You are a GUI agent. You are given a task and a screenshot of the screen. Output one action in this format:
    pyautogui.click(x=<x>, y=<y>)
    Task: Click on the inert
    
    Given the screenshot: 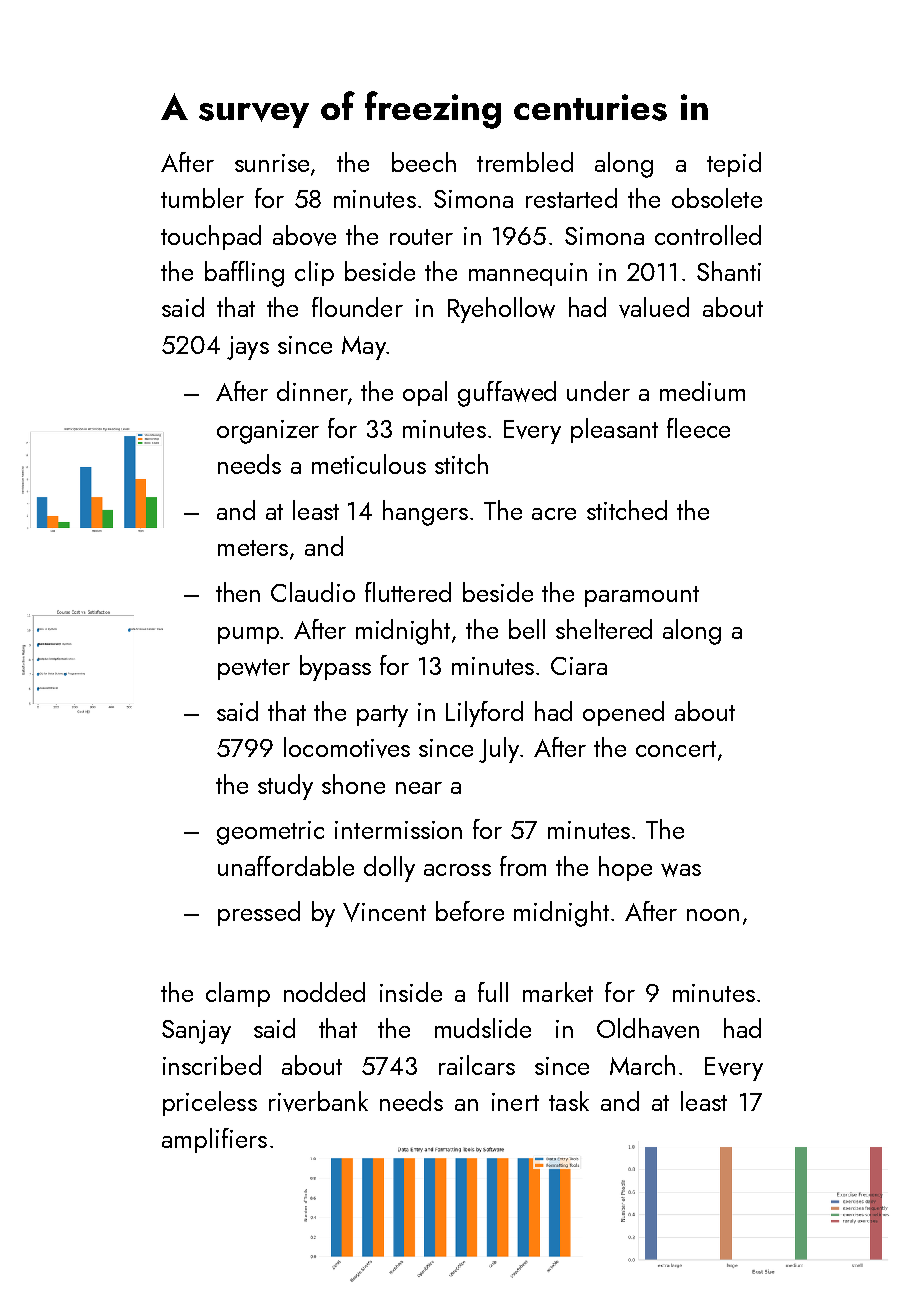 What is the action you would take?
    pyautogui.click(x=515, y=1102)
